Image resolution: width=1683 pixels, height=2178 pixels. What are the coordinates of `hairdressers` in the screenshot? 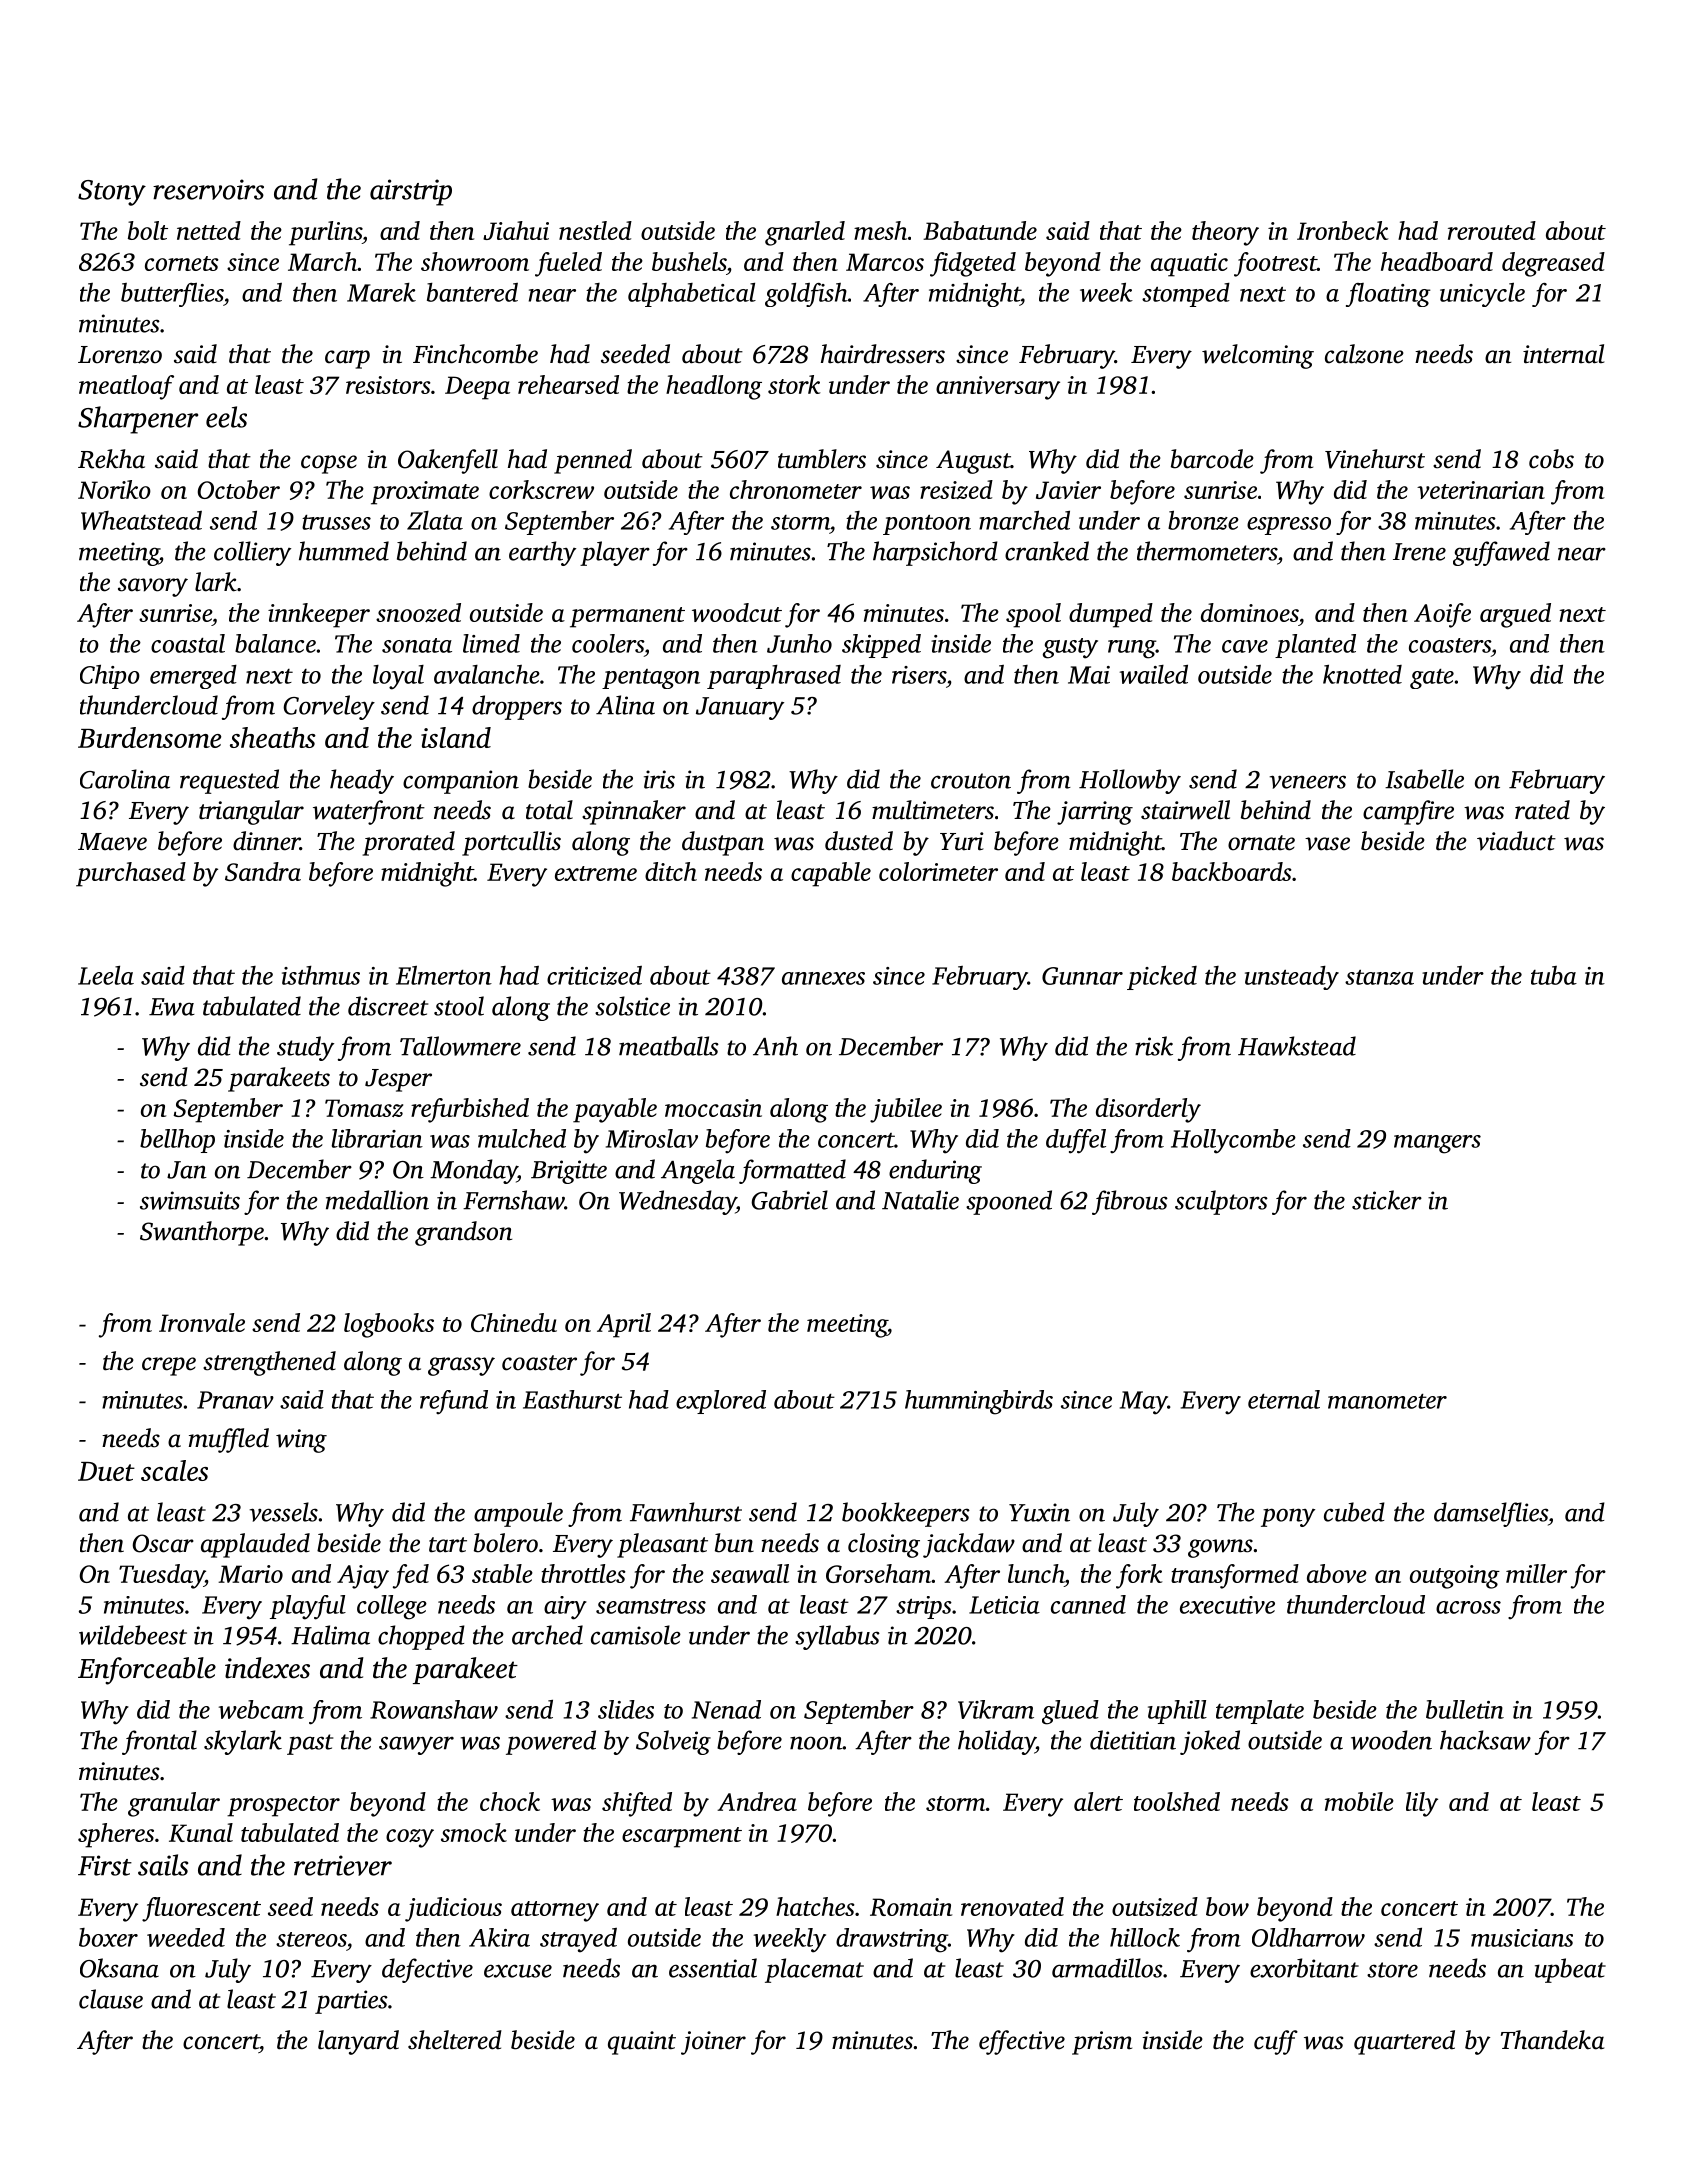 It's located at (883, 354).
